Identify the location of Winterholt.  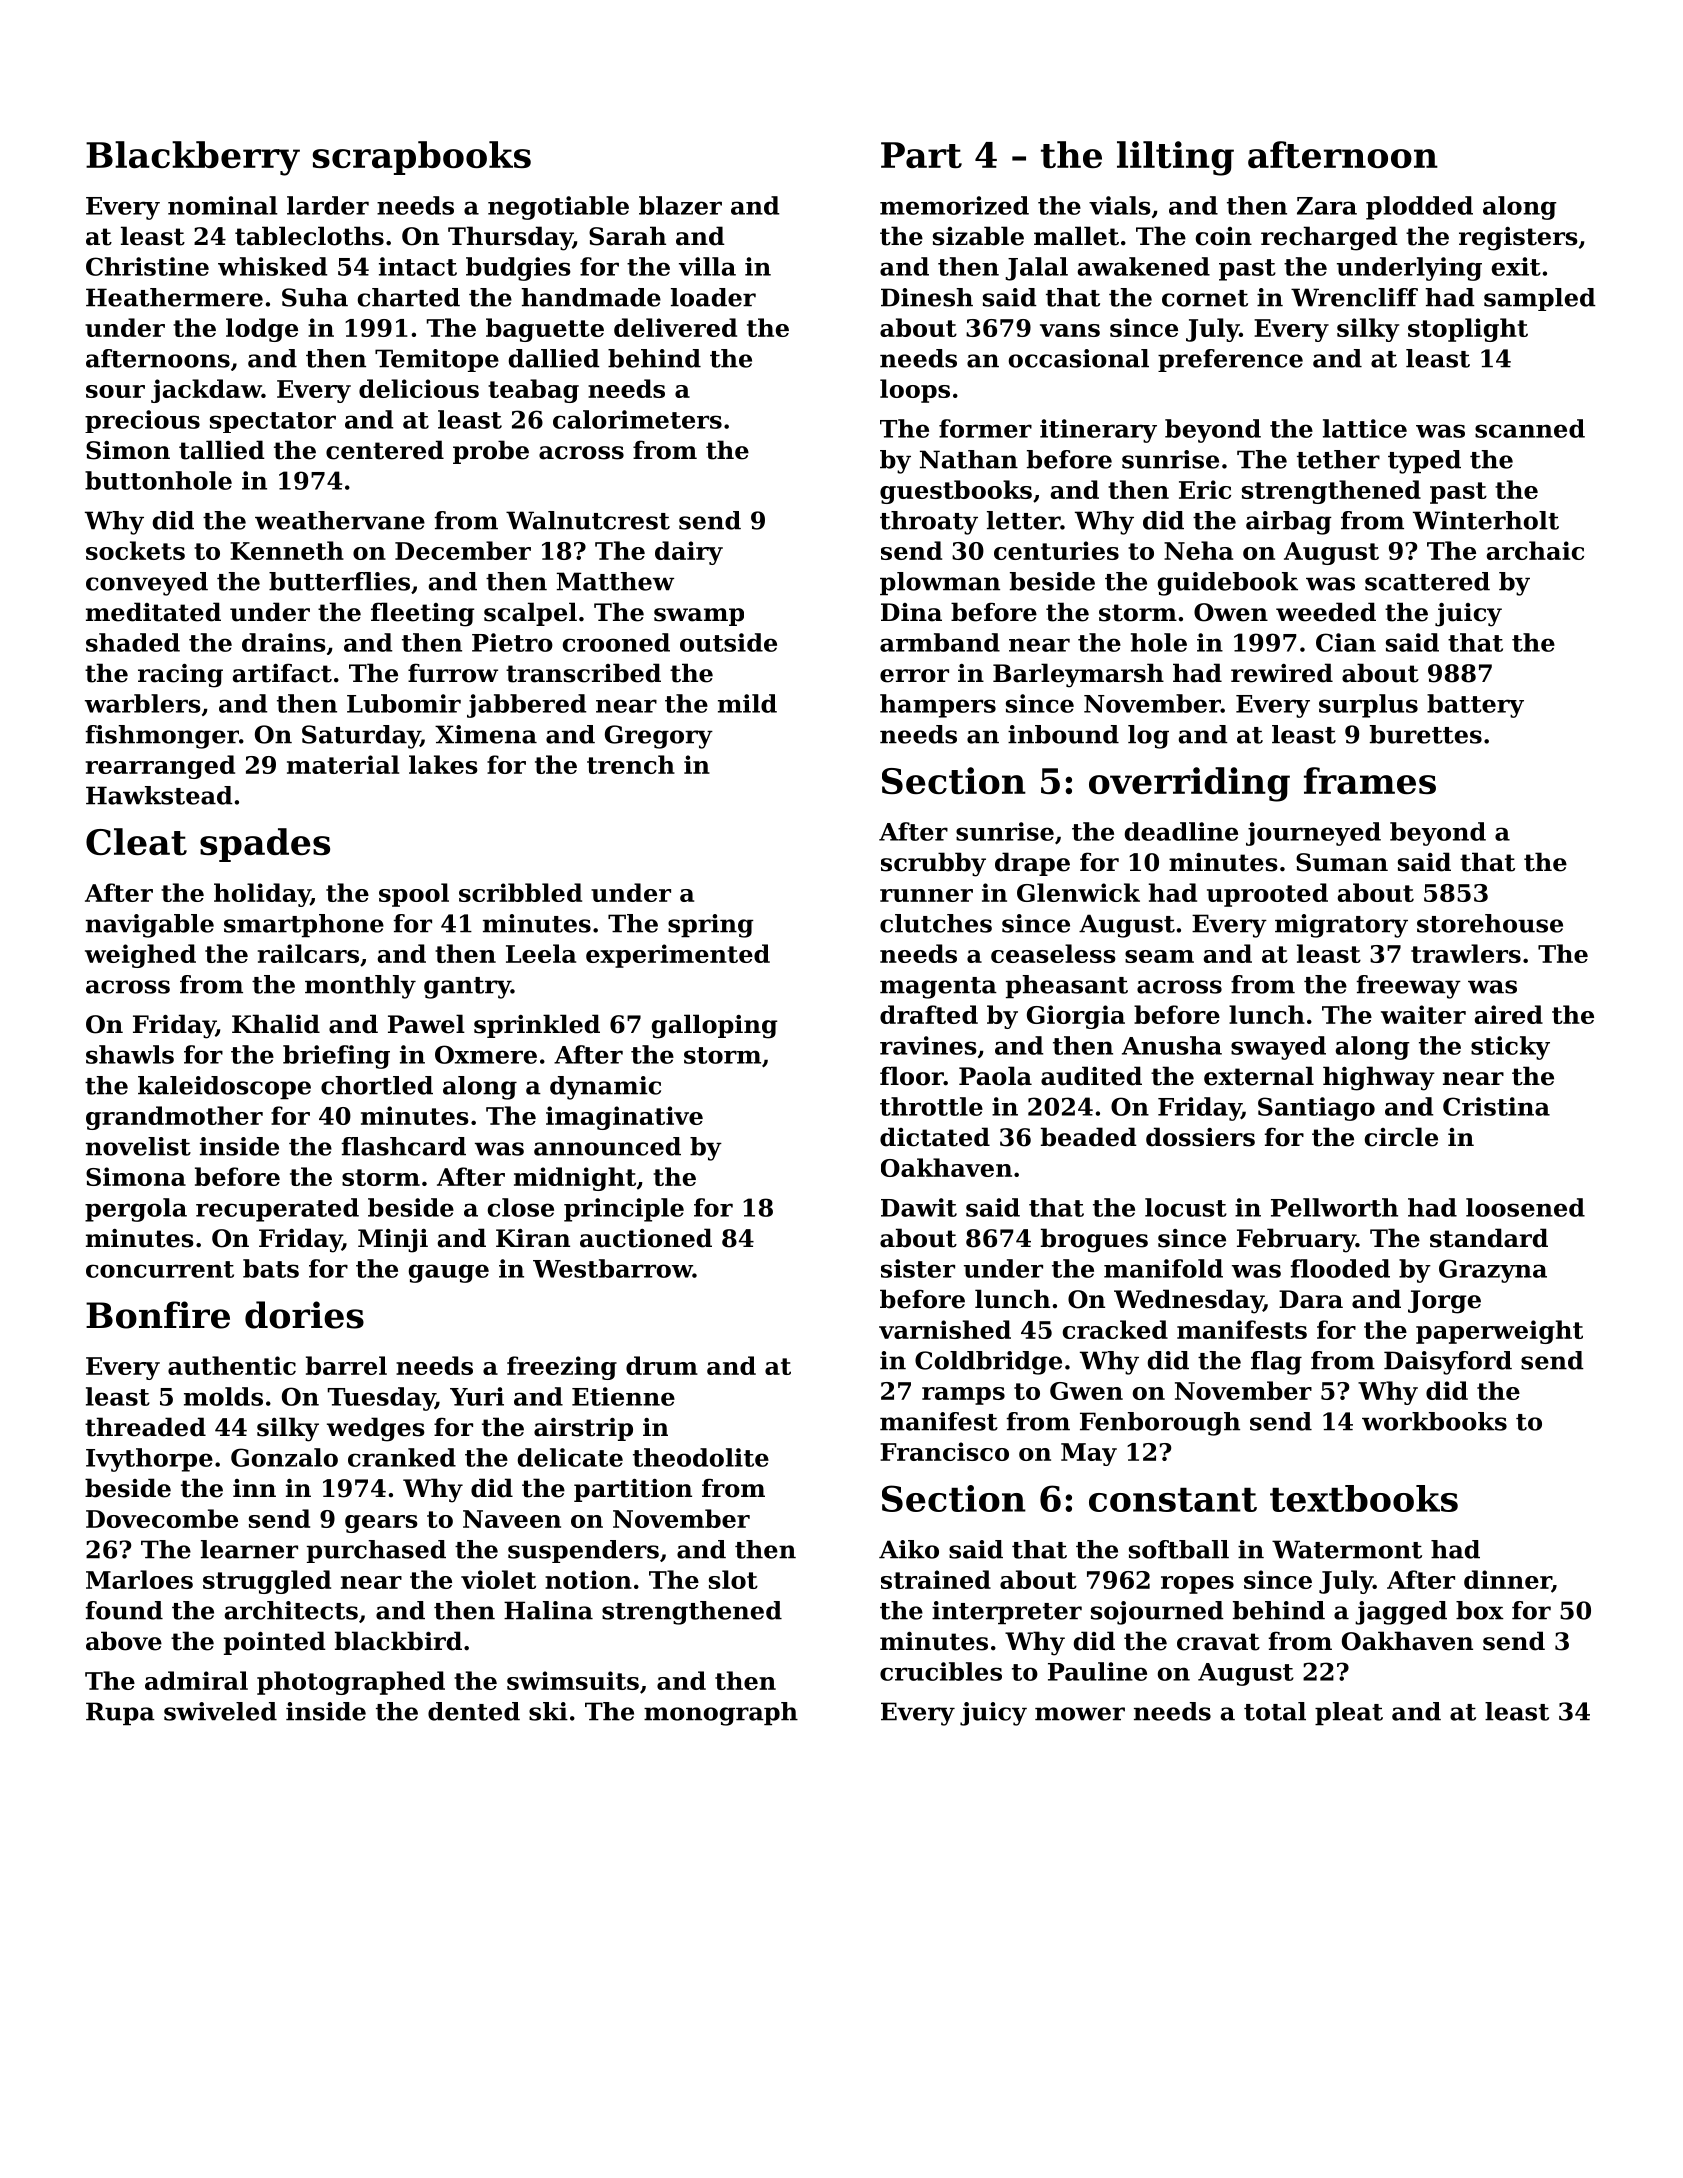
(1486, 520).
